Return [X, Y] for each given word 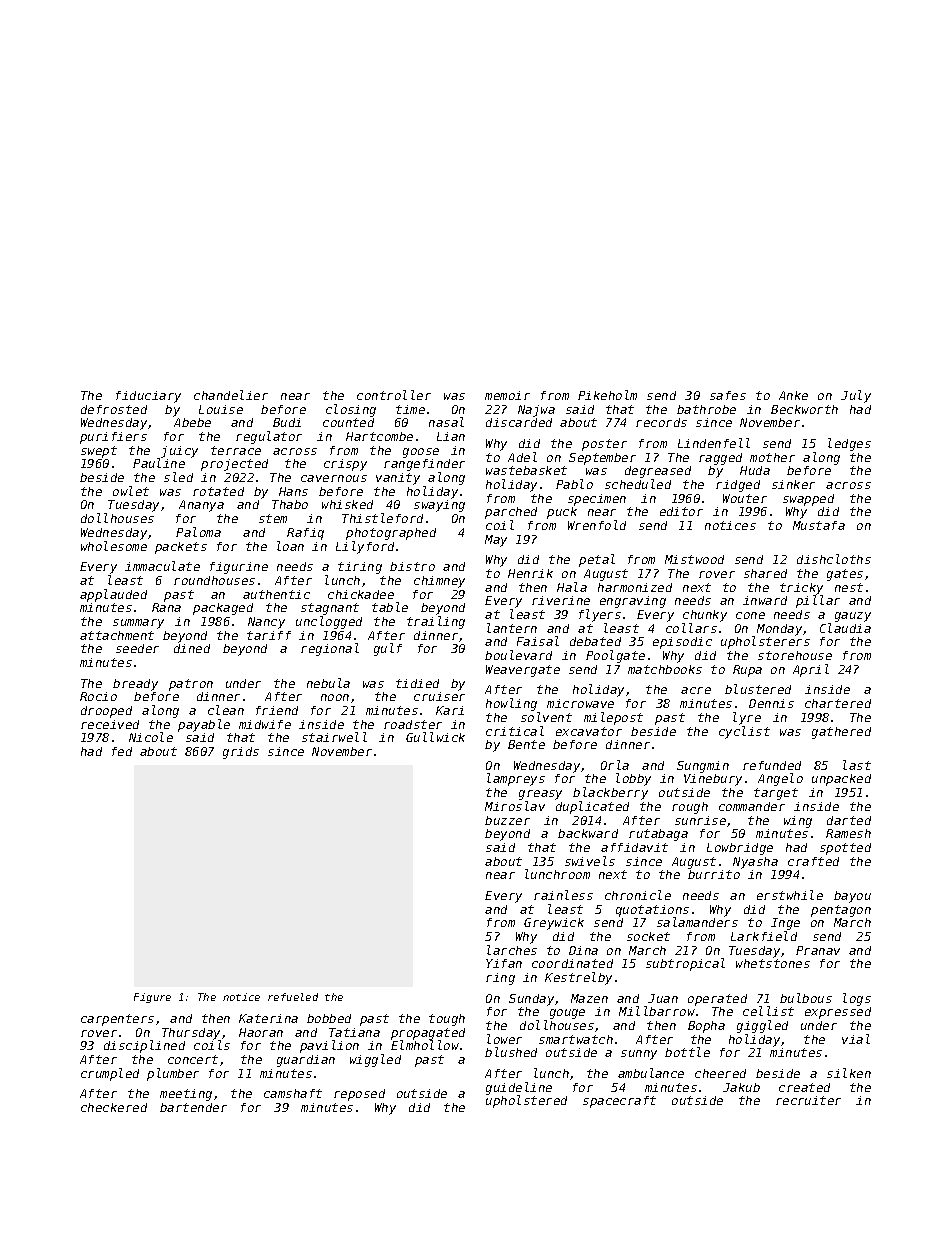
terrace [236, 450]
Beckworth [804, 409]
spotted [845, 849]
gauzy [853, 617]
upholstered [526, 1102]
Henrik [530, 573]
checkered [114, 1107]
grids [241, 753]
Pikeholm [607, 395]
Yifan [504, 963]
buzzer [507, 820]
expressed [838, 1013]
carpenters [117, 1020]
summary [138, 624]
